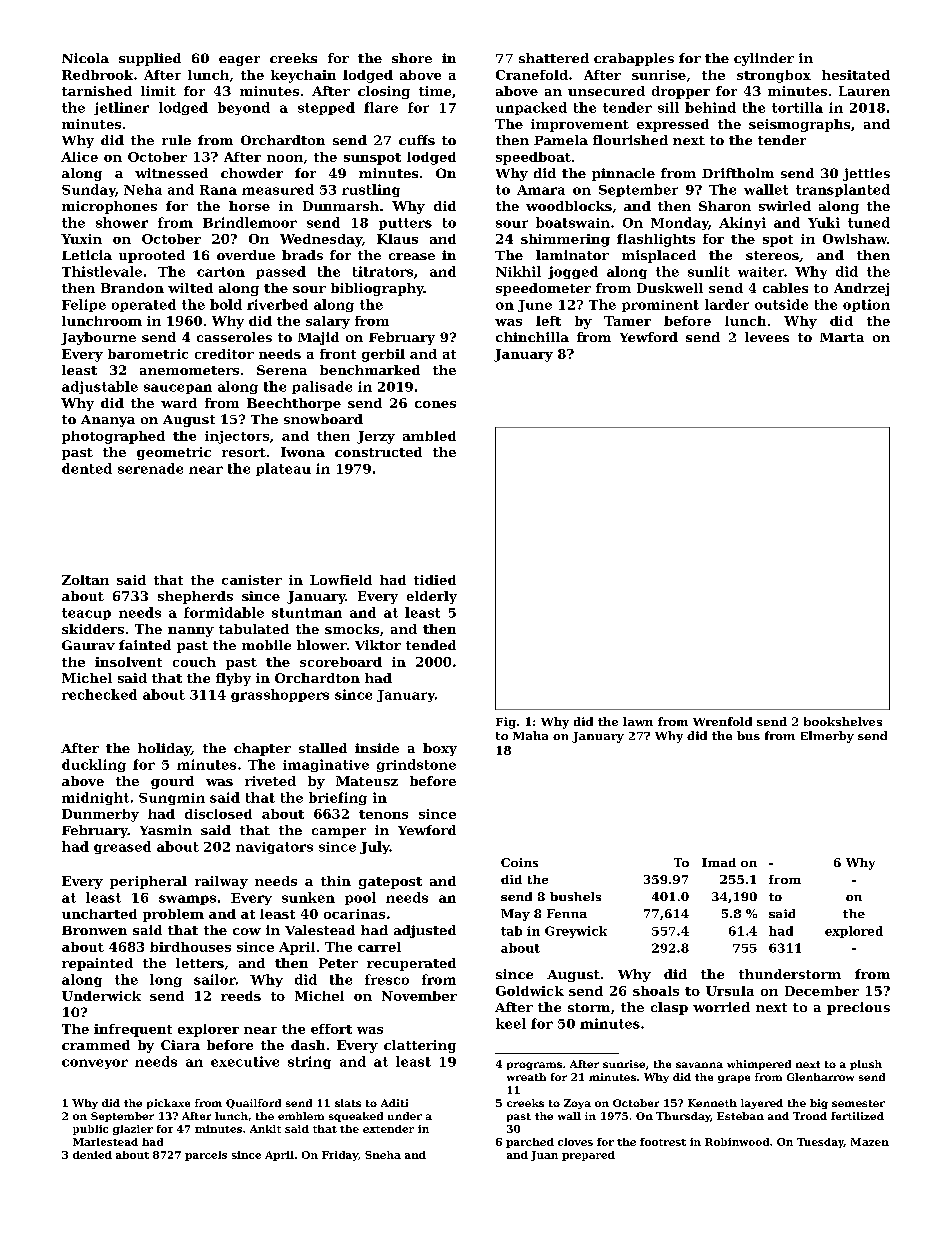 The height and width of the document is (1233, 952). What do you see at coordinates (340, 1156) in the document?
I see `Friday` at bounding box center [340, 1156].
